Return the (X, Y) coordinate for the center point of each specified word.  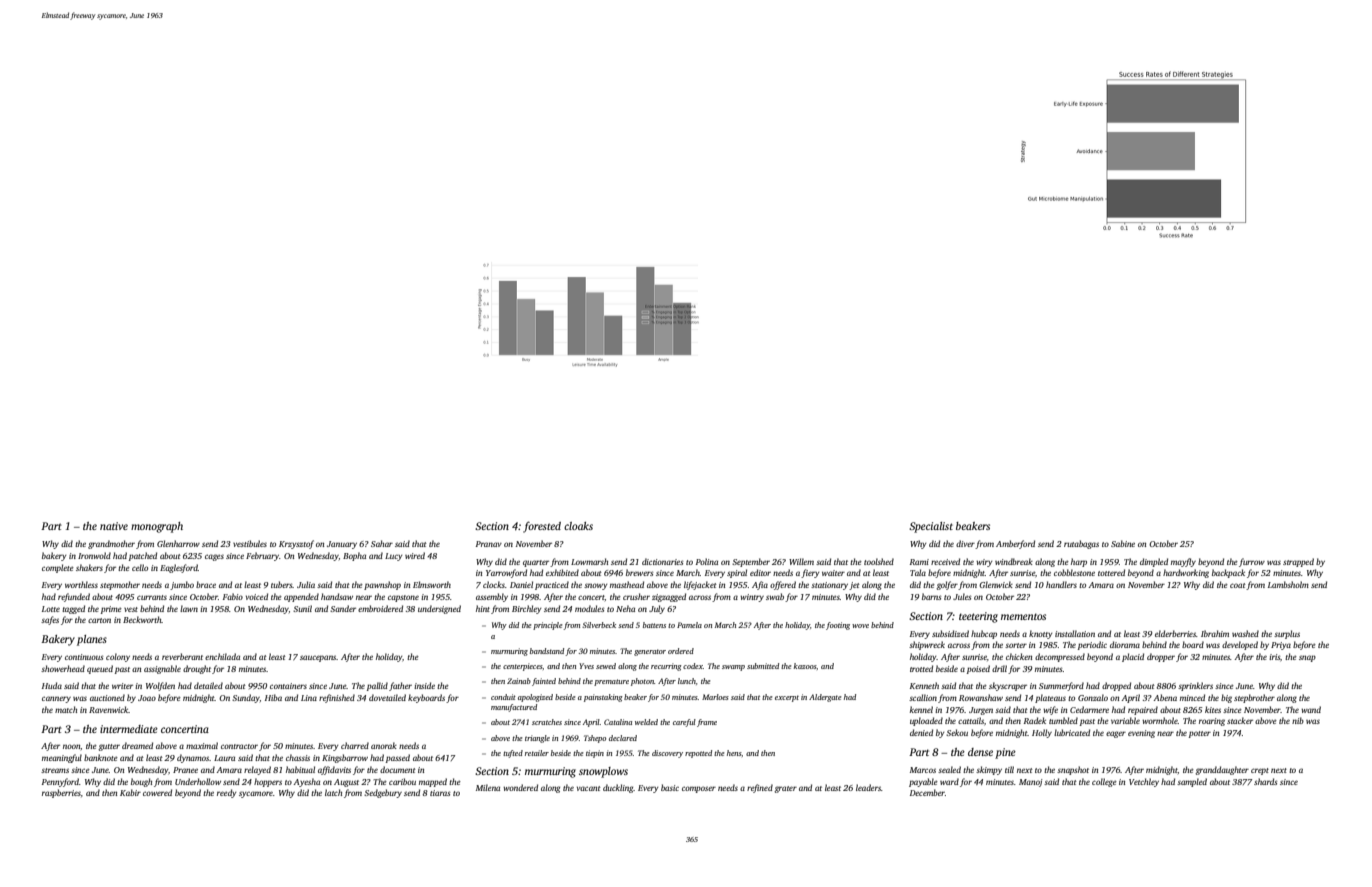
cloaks (578, 526)
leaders (868, 787)
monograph (157, 527)
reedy (226, 793)
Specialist (931, 527)
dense (980, 752)
